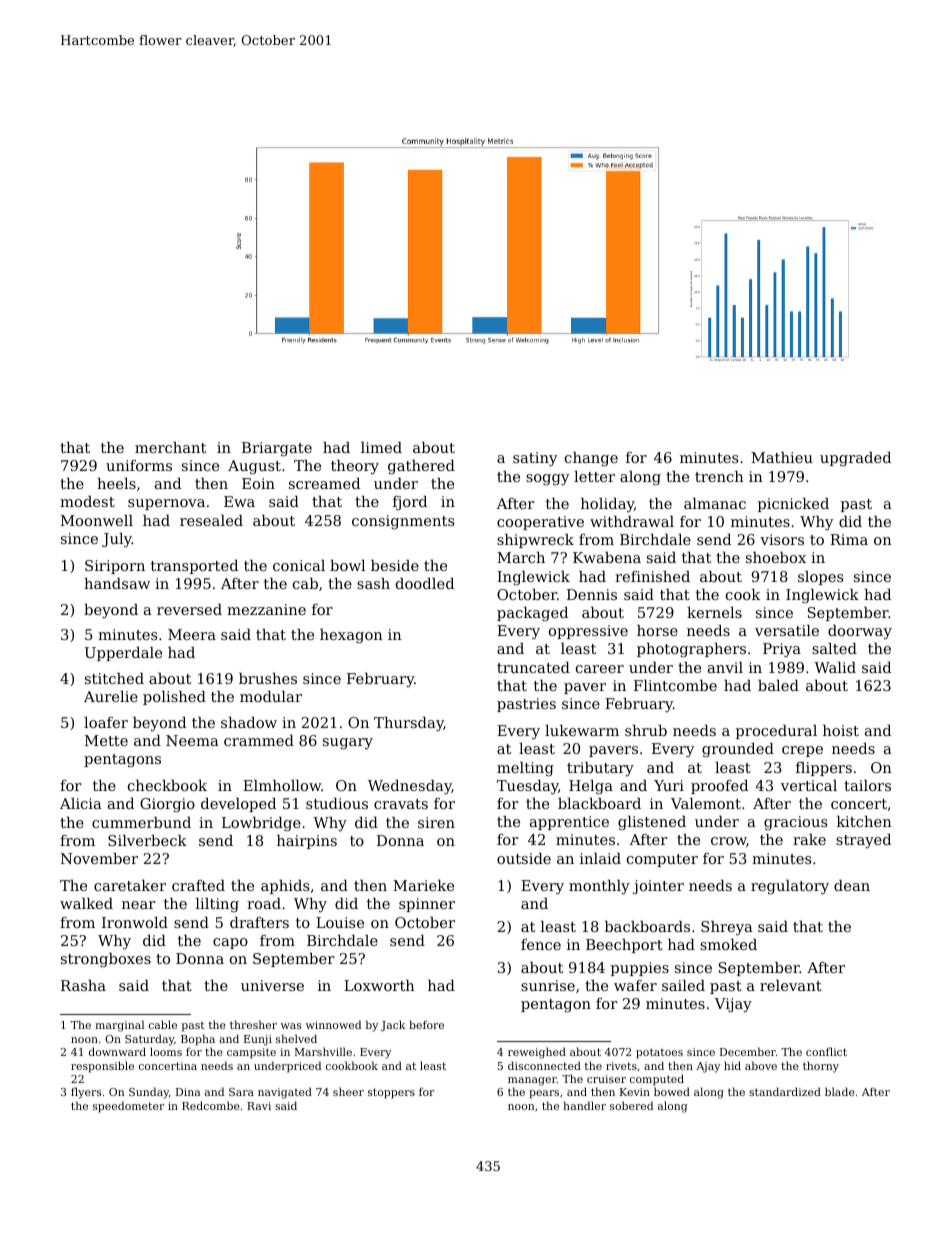  I want to click on Marshville, so click(323, 1051).
